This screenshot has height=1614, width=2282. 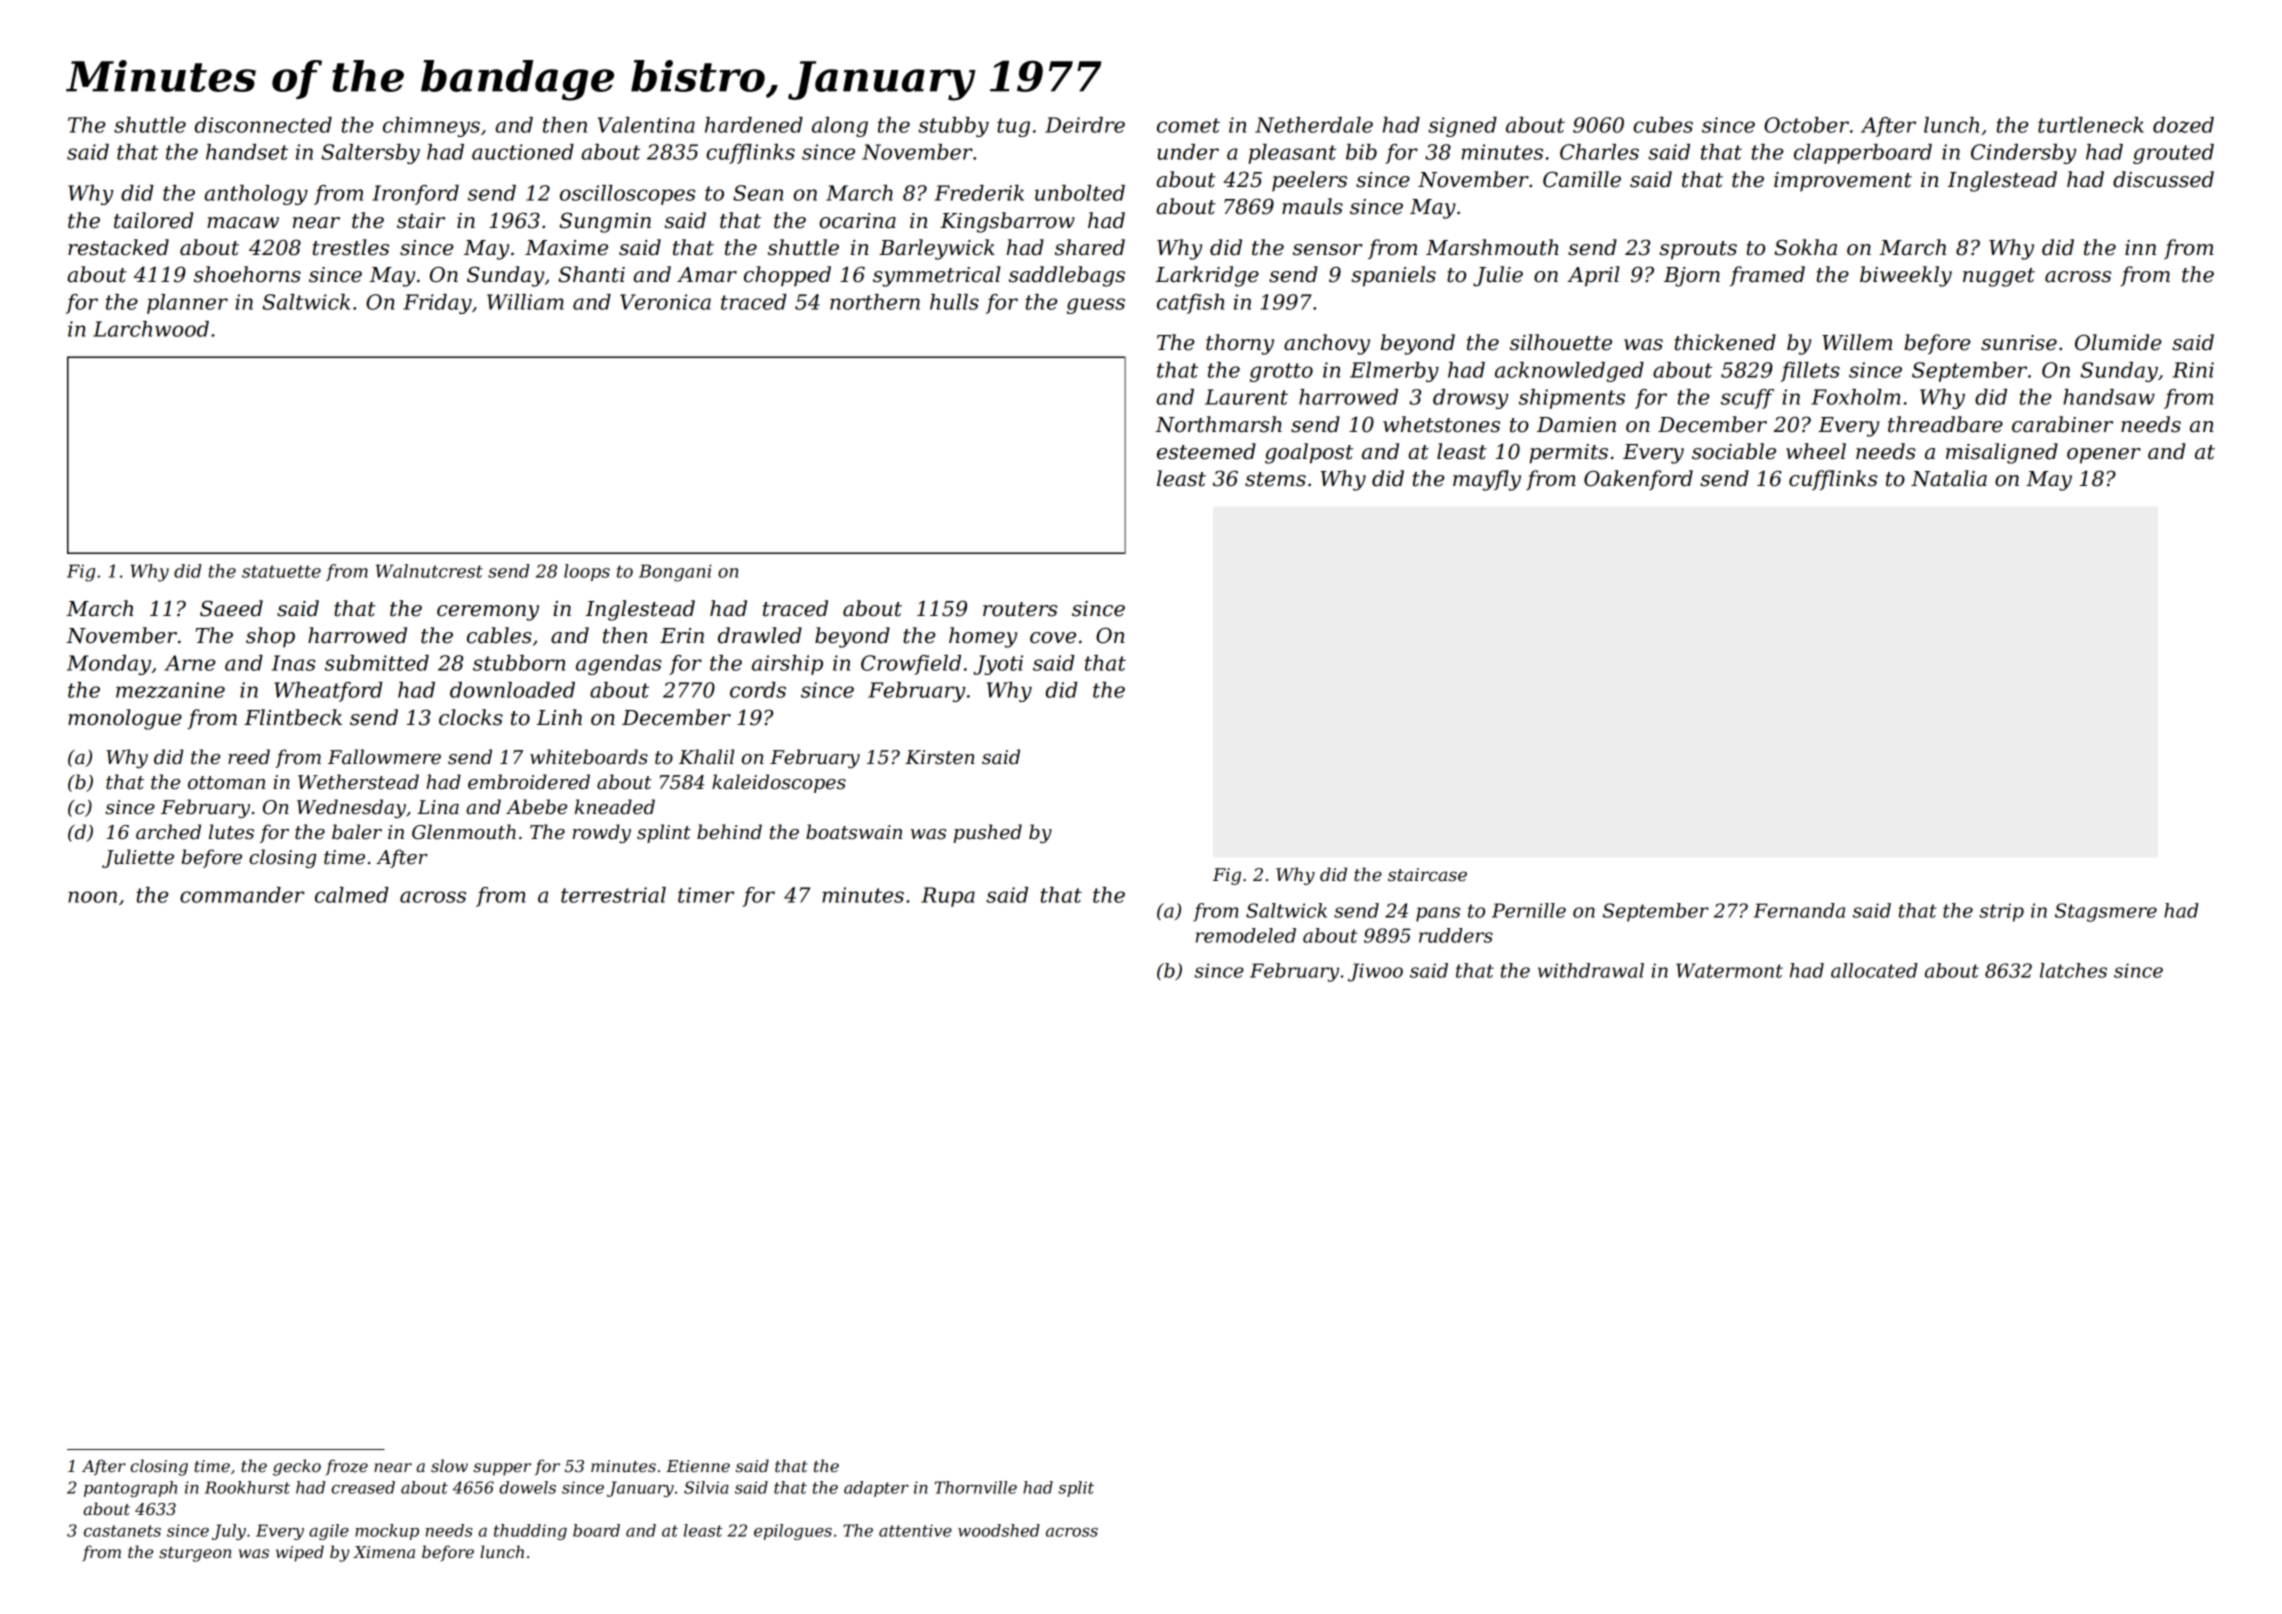 What do you see at coordinates (646, 125) in the screenshot?
I see `Valentina` at bounding box center [646, 125].
